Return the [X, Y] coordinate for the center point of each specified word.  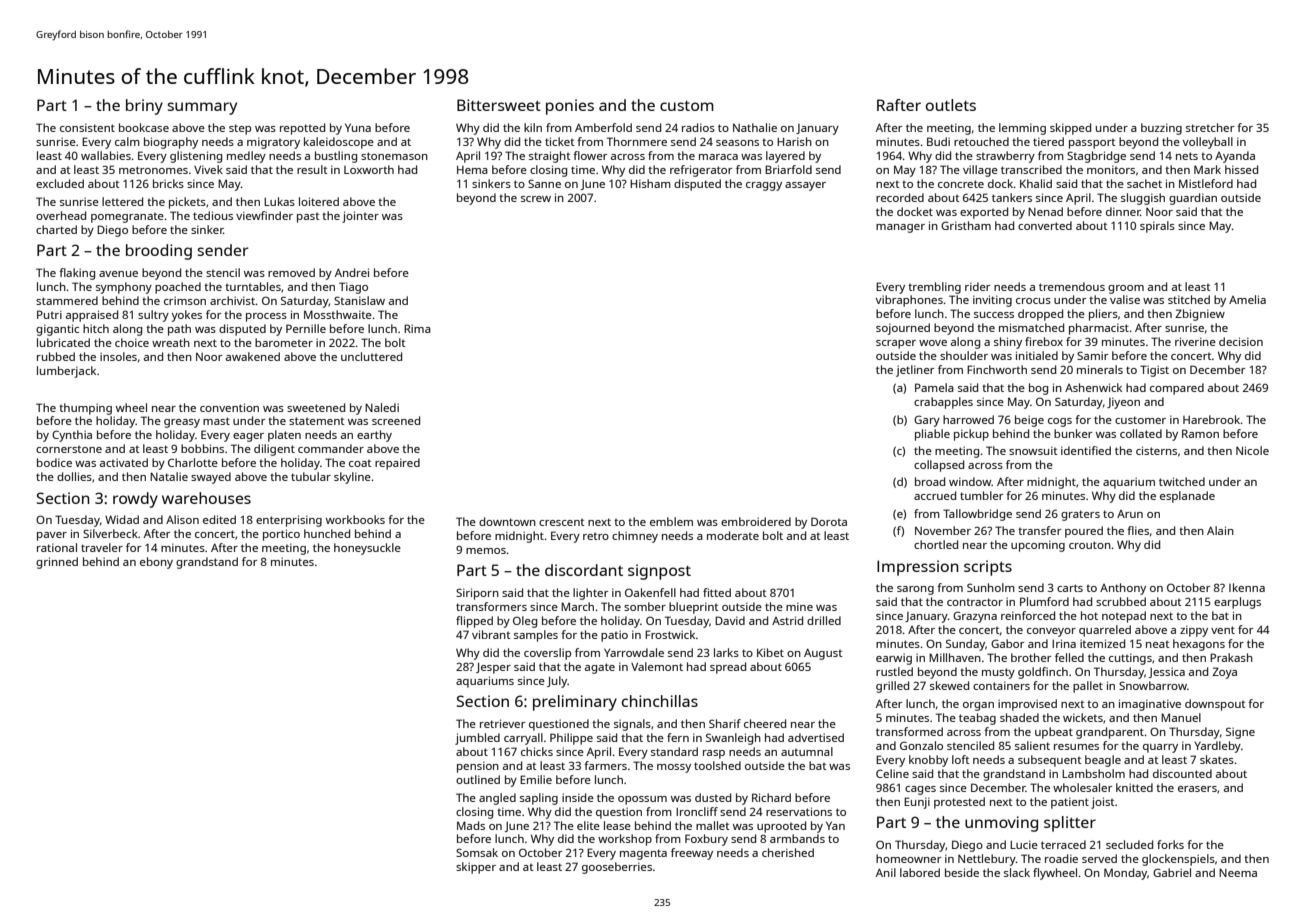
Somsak [477, 852]
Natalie [169, 476]
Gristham [966, 225]
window [970, 481]
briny [144, 107]
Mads [471, 825]
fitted [717, 592]
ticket [560, 141]
